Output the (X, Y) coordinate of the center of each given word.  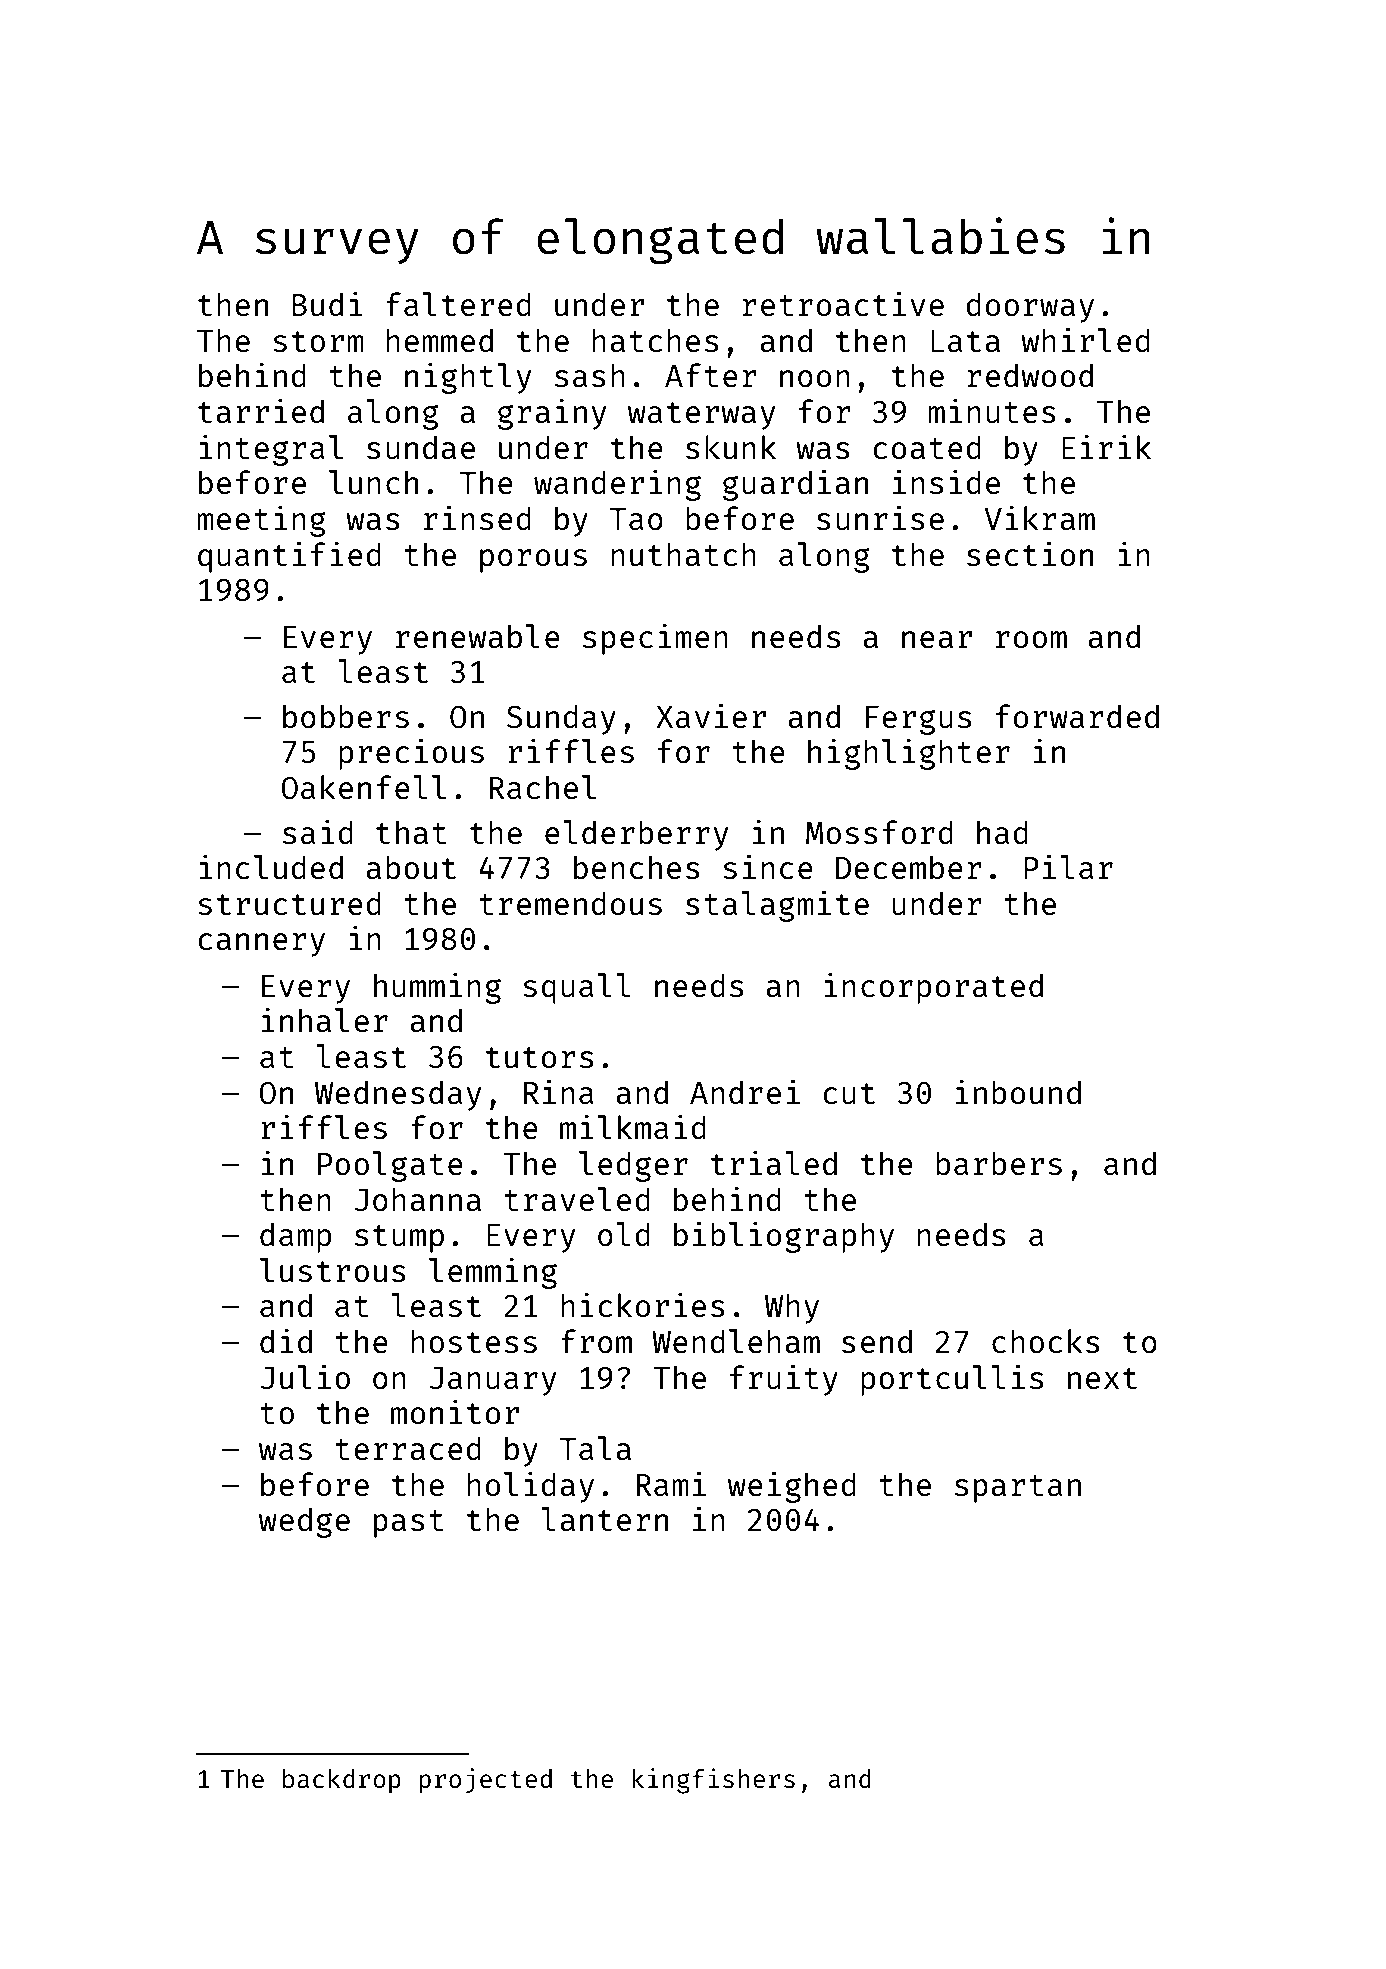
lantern (604, 1519)
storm (318, 342)
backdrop (342, 1781)
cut (849, 1094)
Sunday (561, 719)
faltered (458, 304)
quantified (289, 557)
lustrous (333, 1270)
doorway (1030, 307)
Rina (559, 1091)
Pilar (1068, 867)
